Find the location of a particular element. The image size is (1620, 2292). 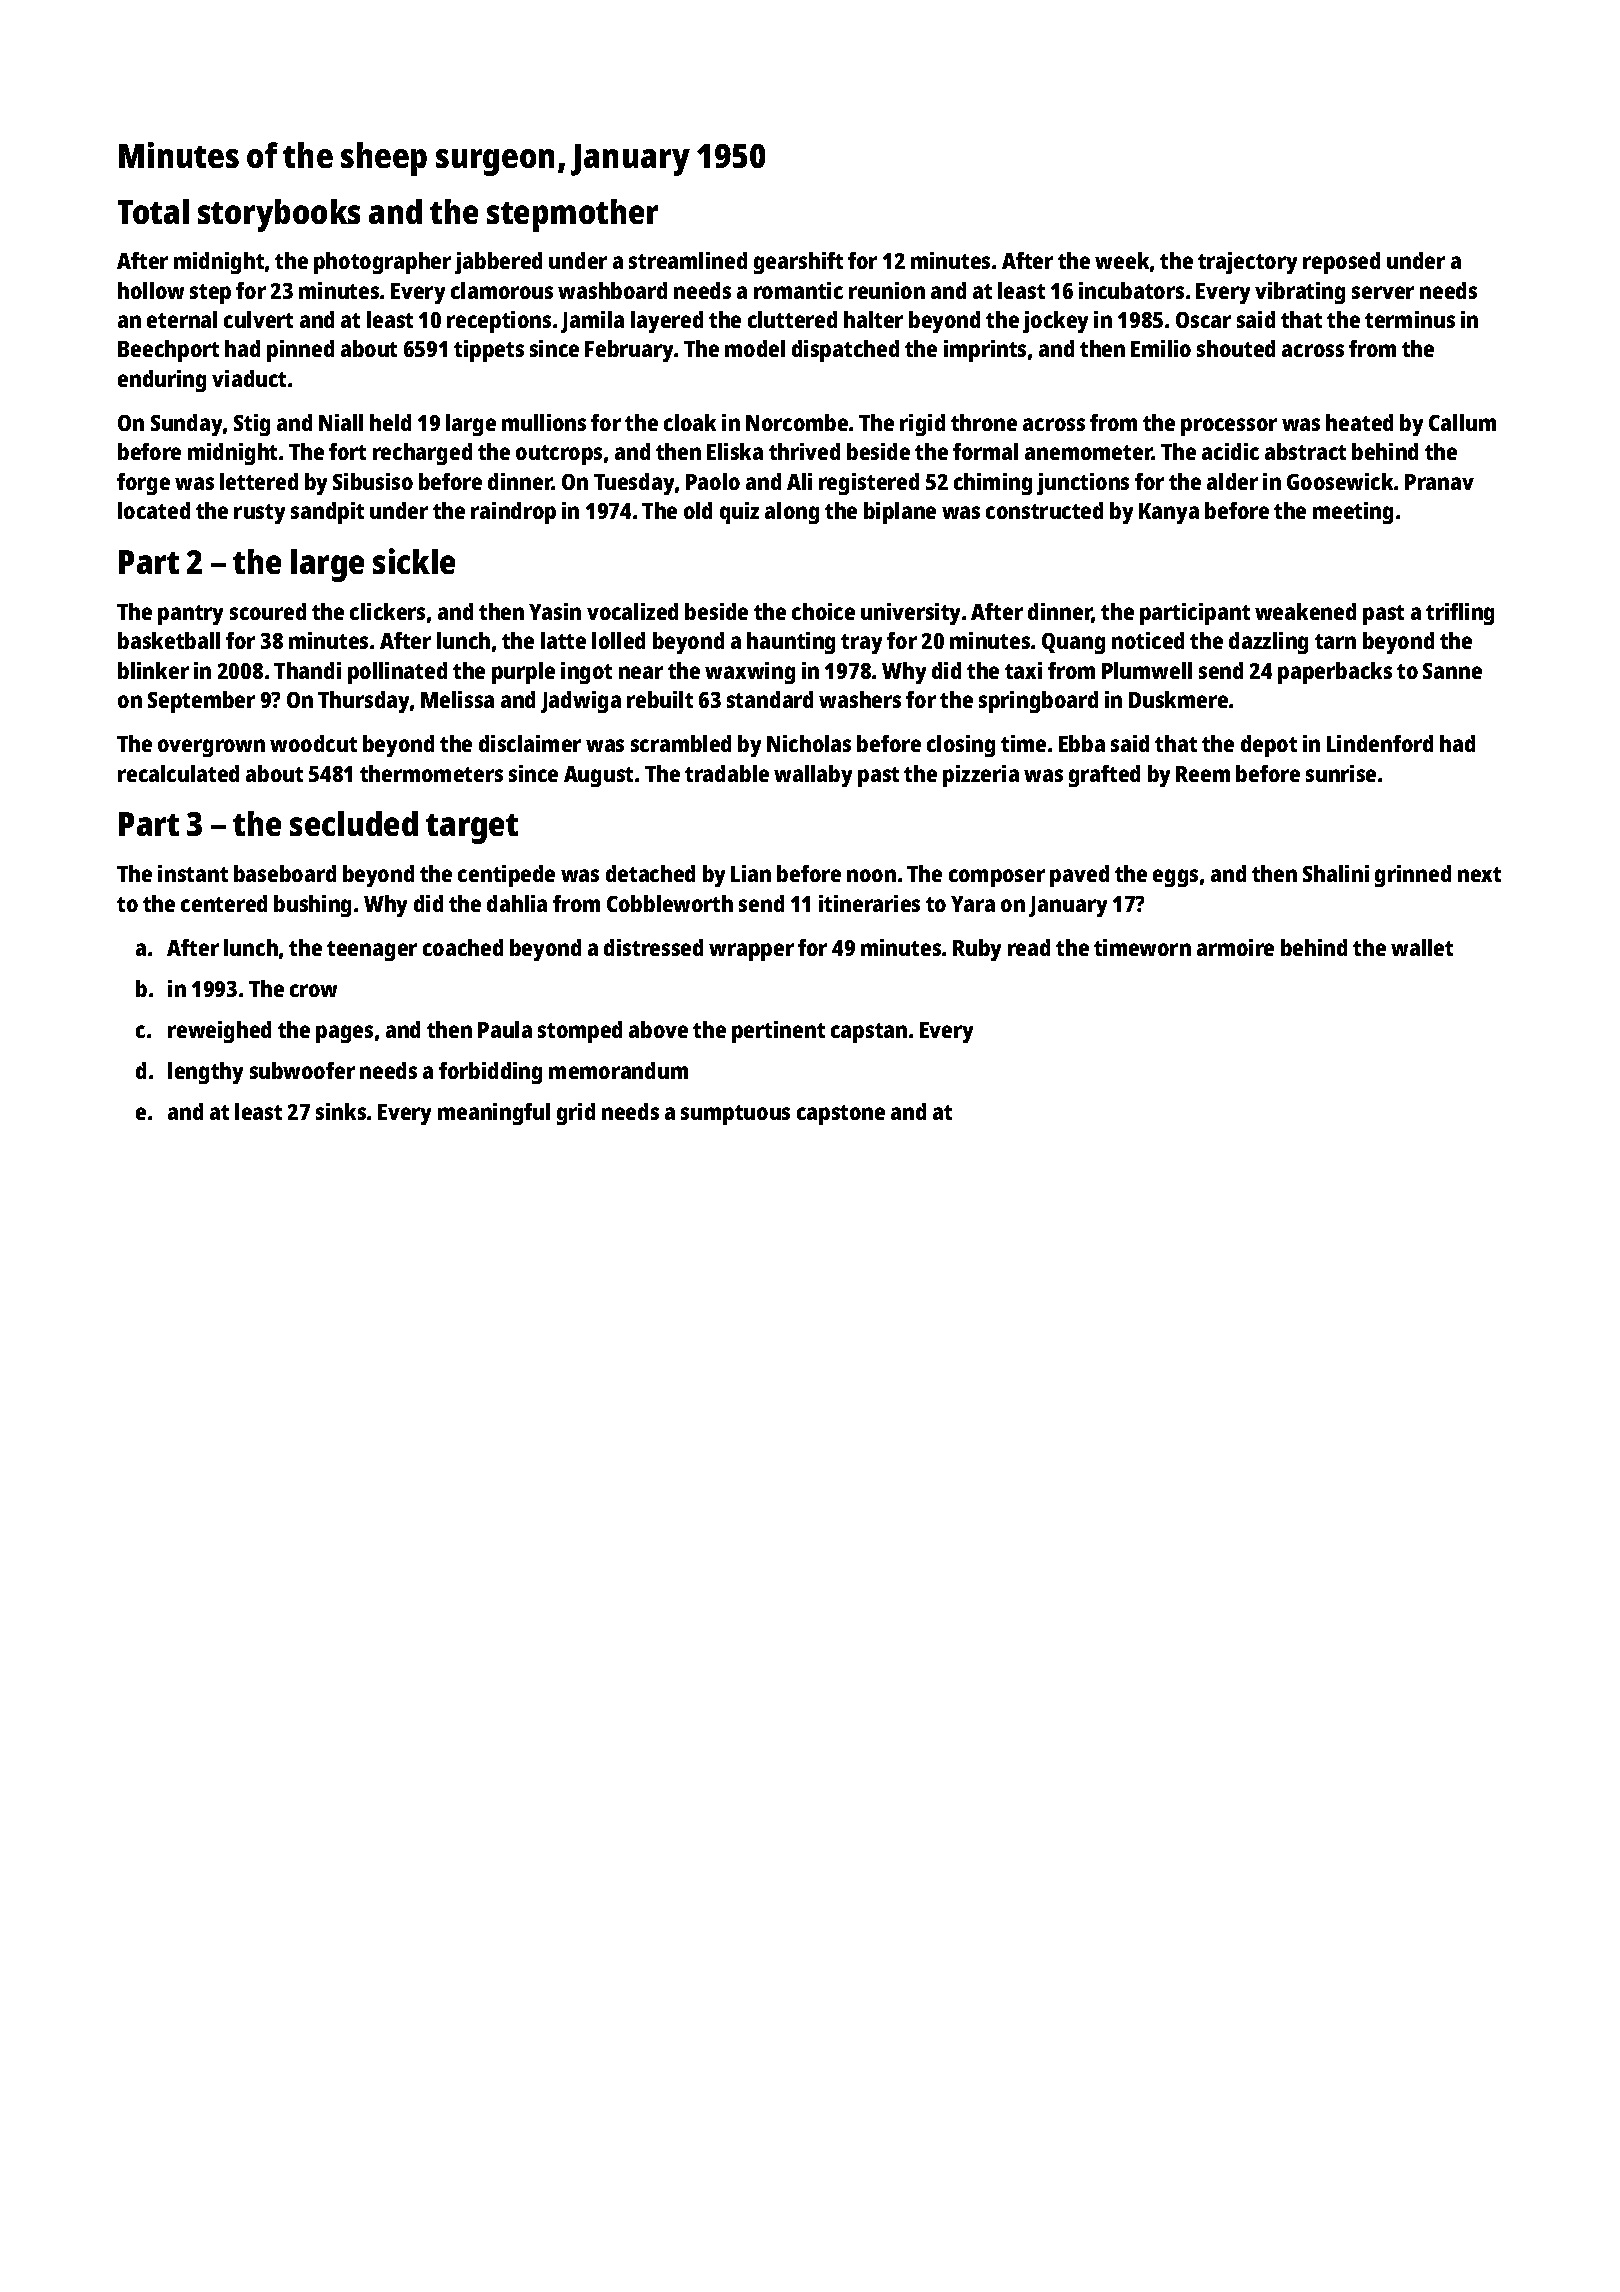

Callum is located at coordinates (1462, 422).
